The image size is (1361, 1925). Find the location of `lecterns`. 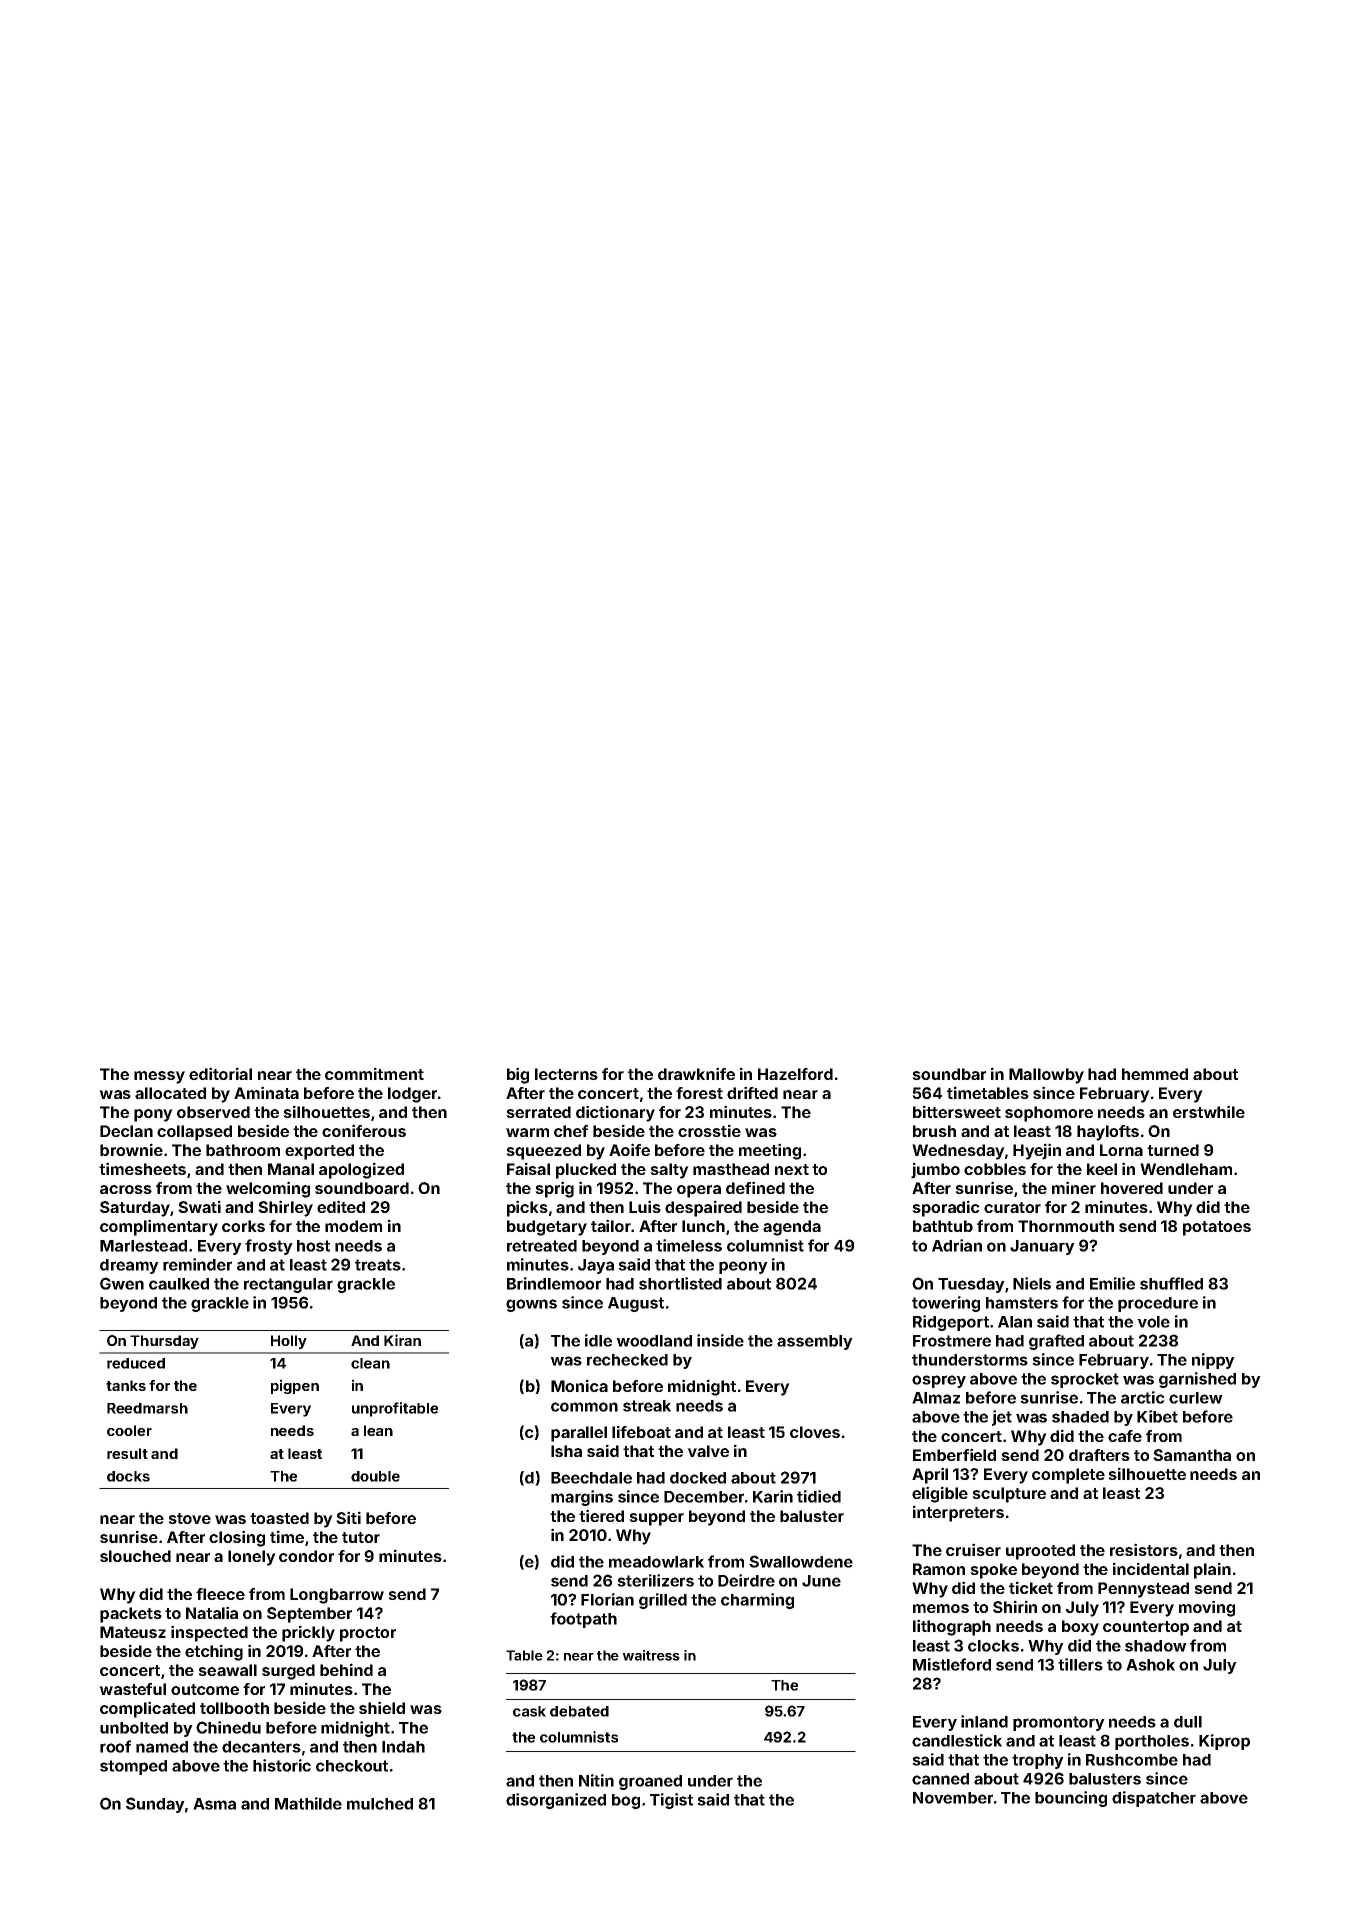

lecterns is located at coordinates (566, 1074).
